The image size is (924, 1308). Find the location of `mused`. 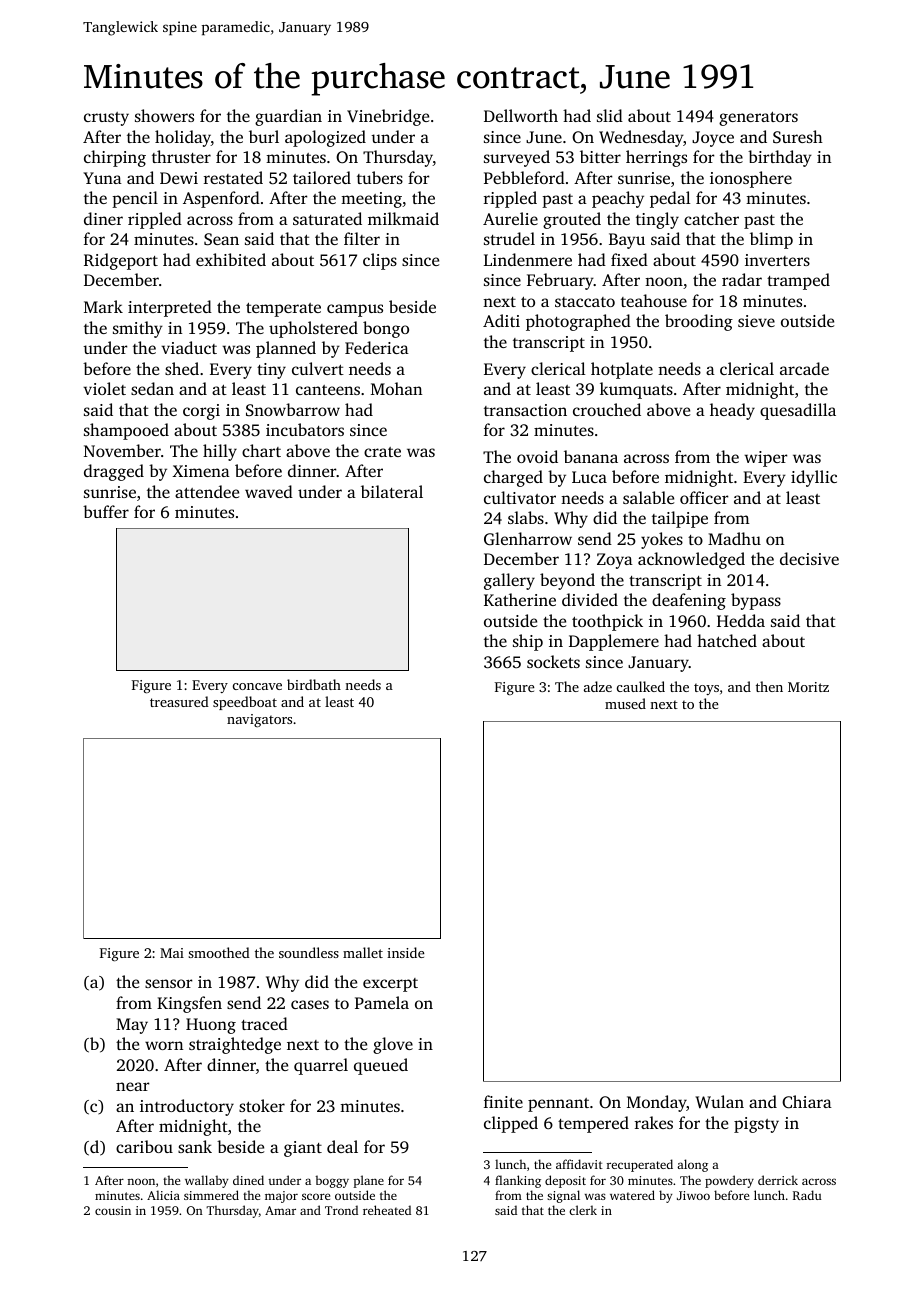

mused is located at coordinates (625, 703).
